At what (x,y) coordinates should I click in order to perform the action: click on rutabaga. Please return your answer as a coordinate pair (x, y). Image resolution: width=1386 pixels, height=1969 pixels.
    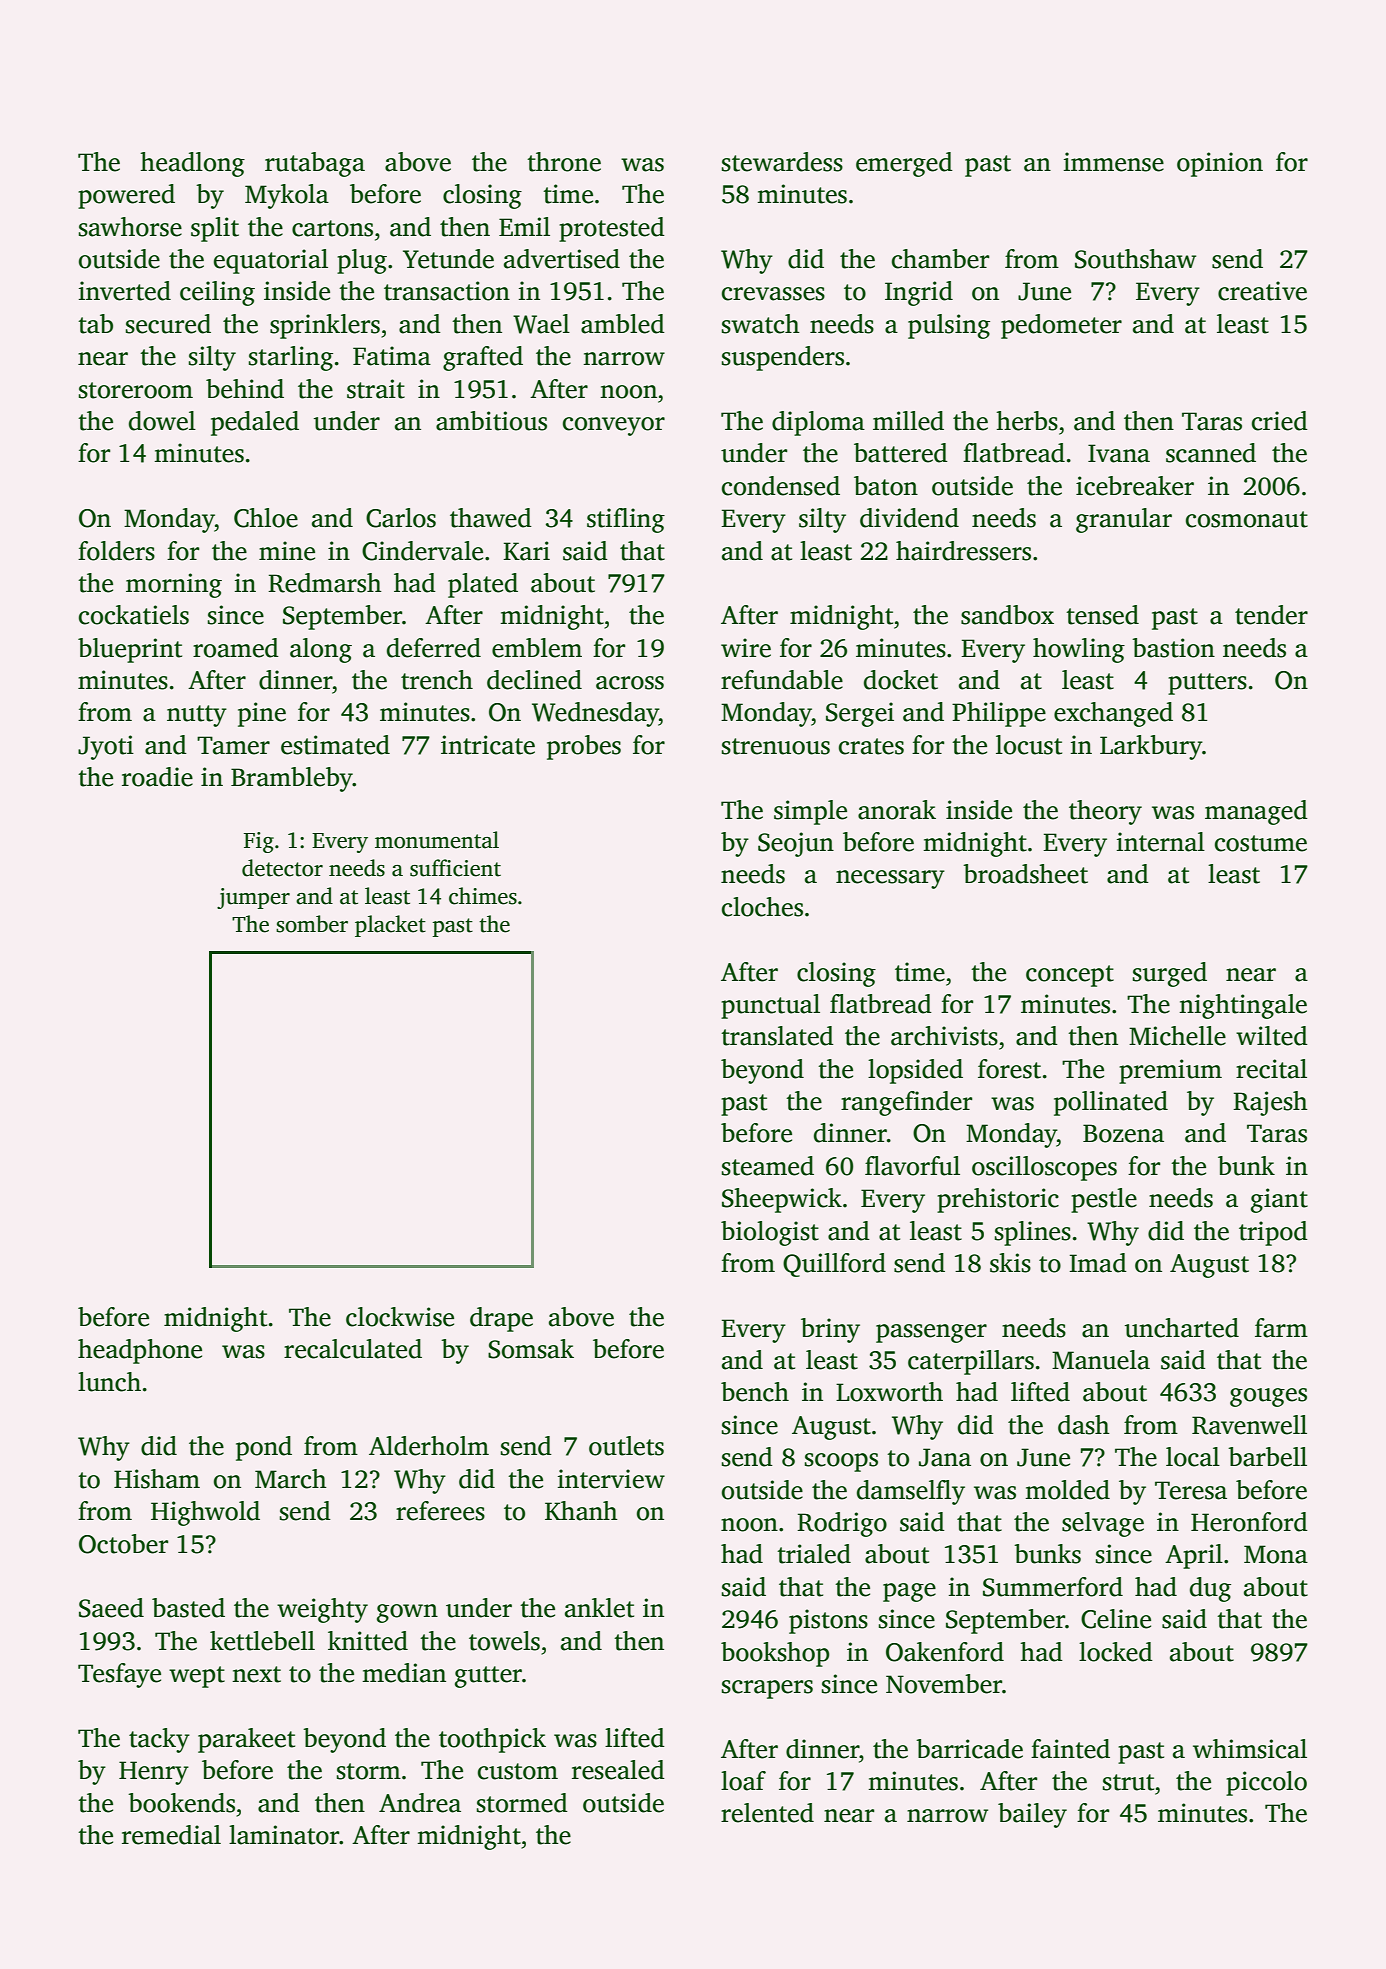
    Looking at the image, I should click on (315, 164).
